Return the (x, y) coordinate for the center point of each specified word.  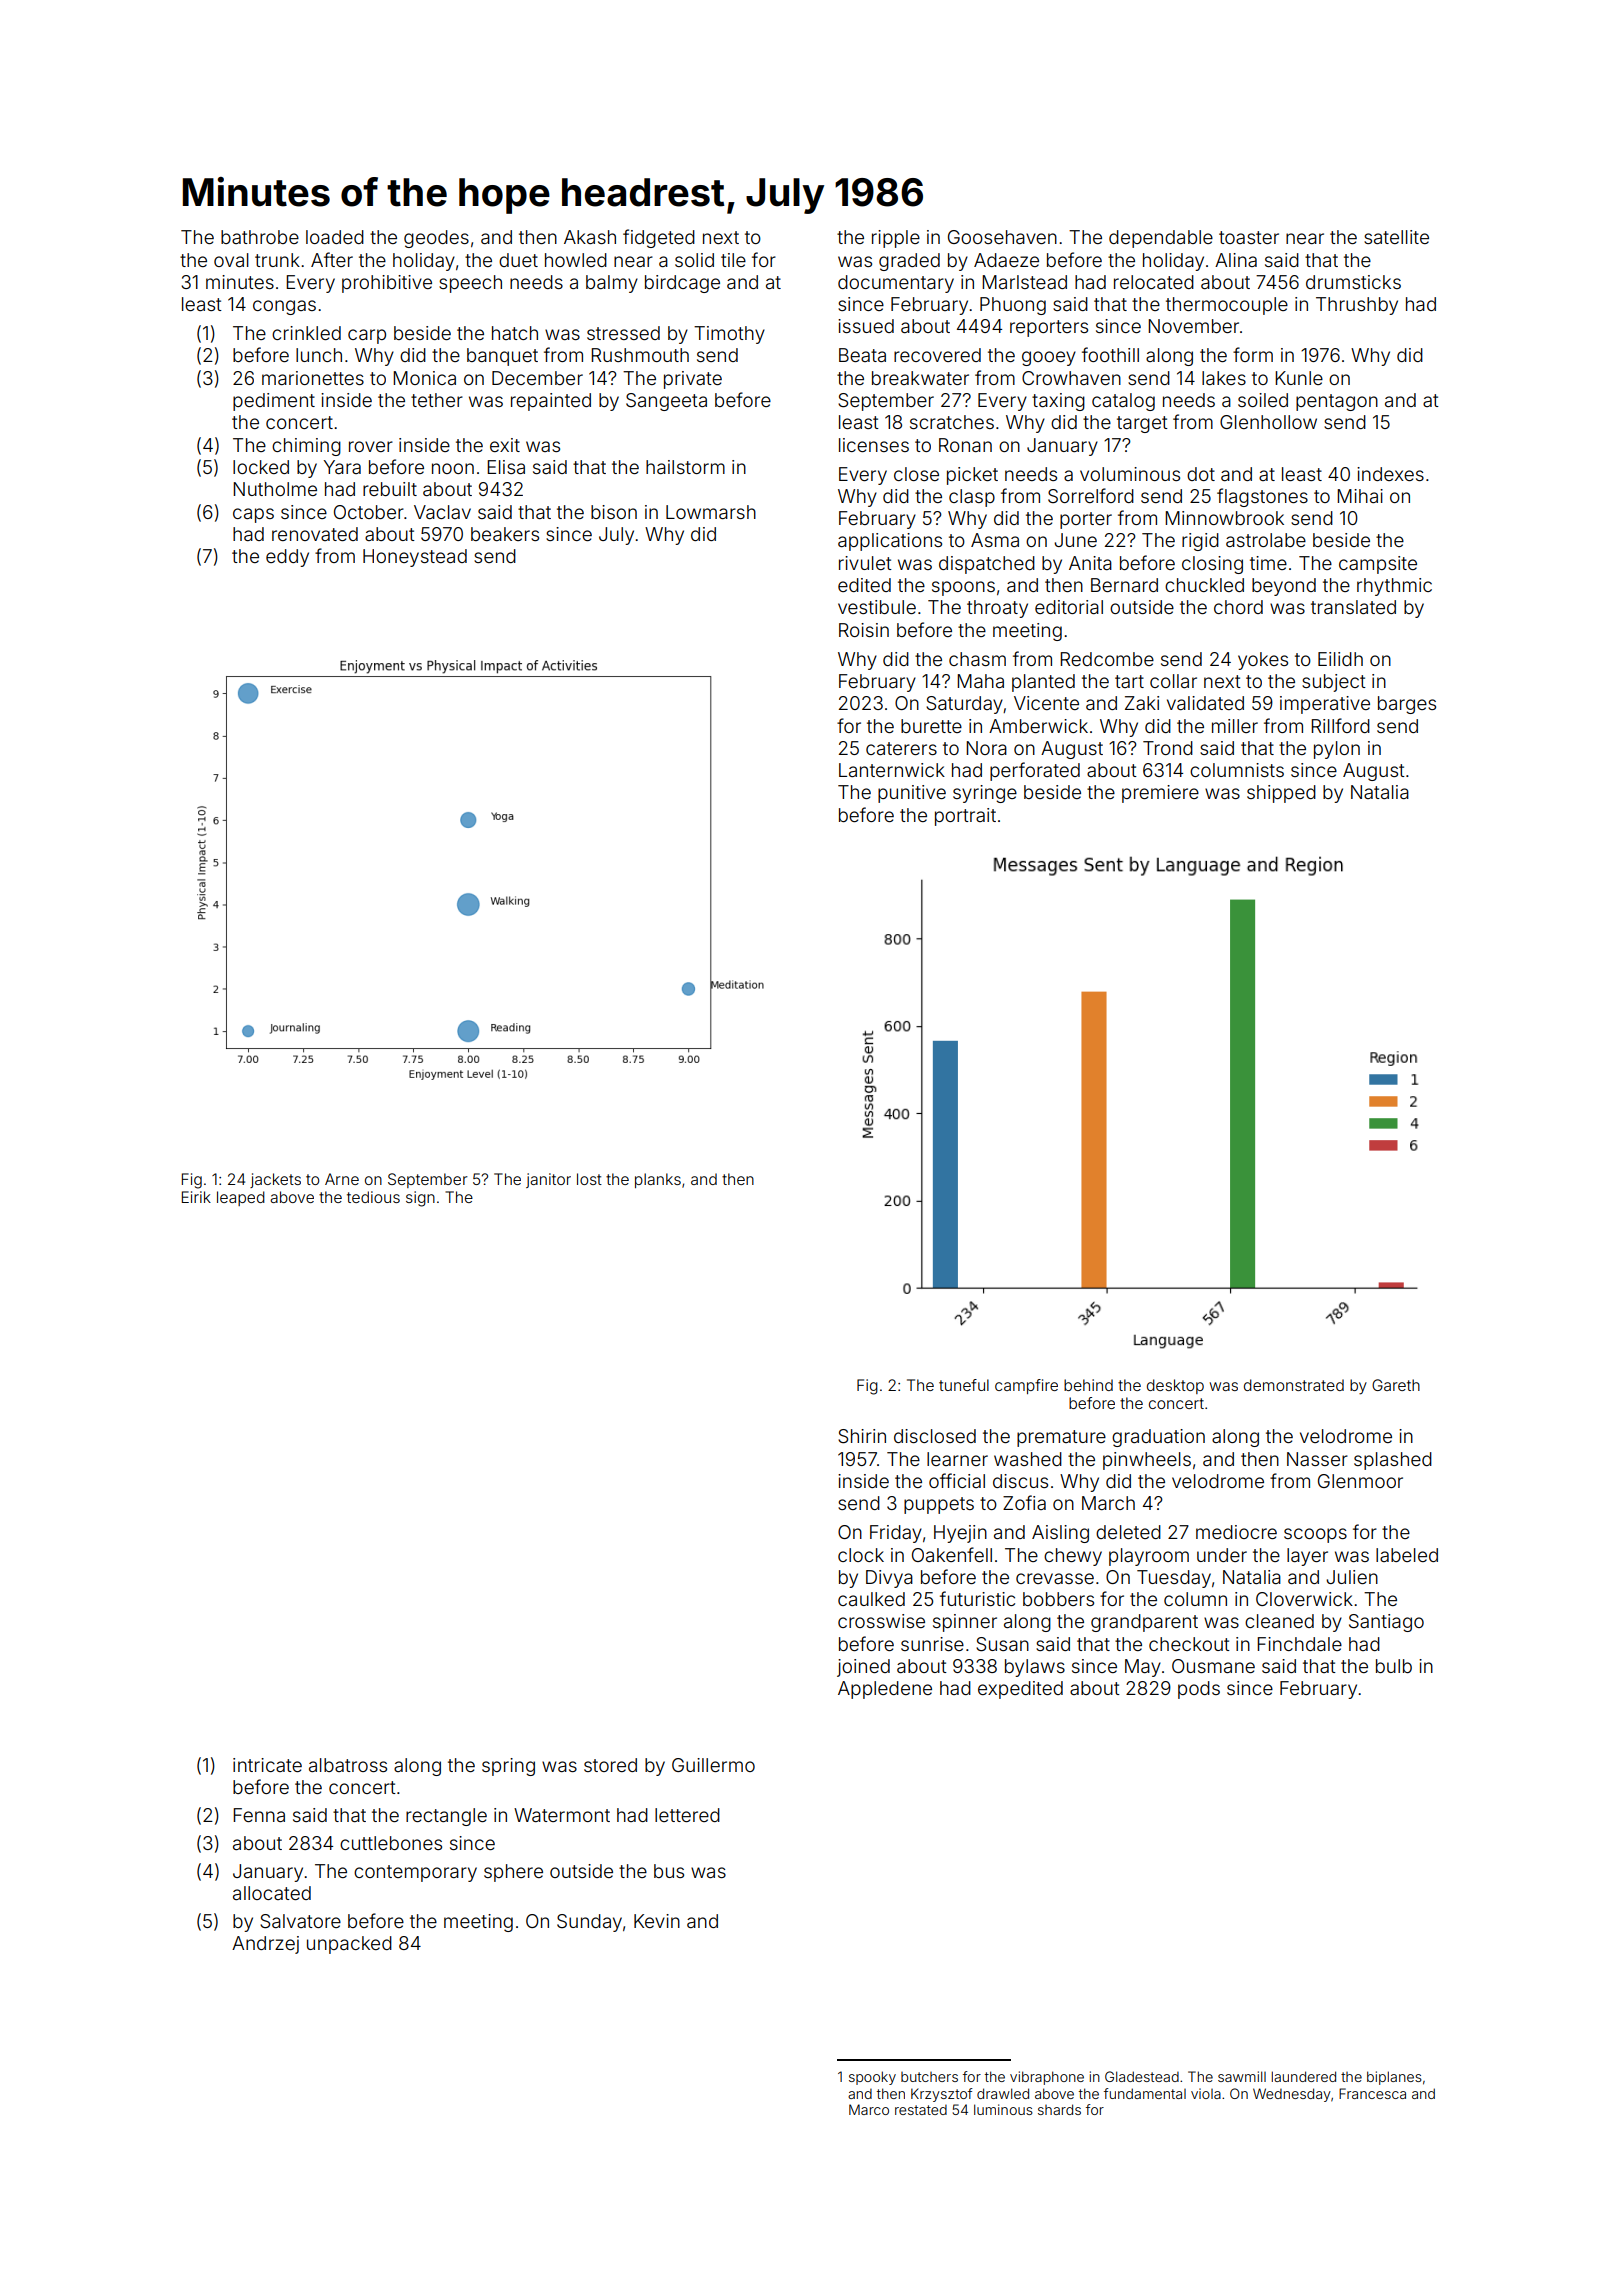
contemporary (415, 1873)
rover (371, 446)
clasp (972, 498)
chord (1238, 607)
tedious (373, 1197)
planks (658, 1180)
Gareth (1396, 1385)
